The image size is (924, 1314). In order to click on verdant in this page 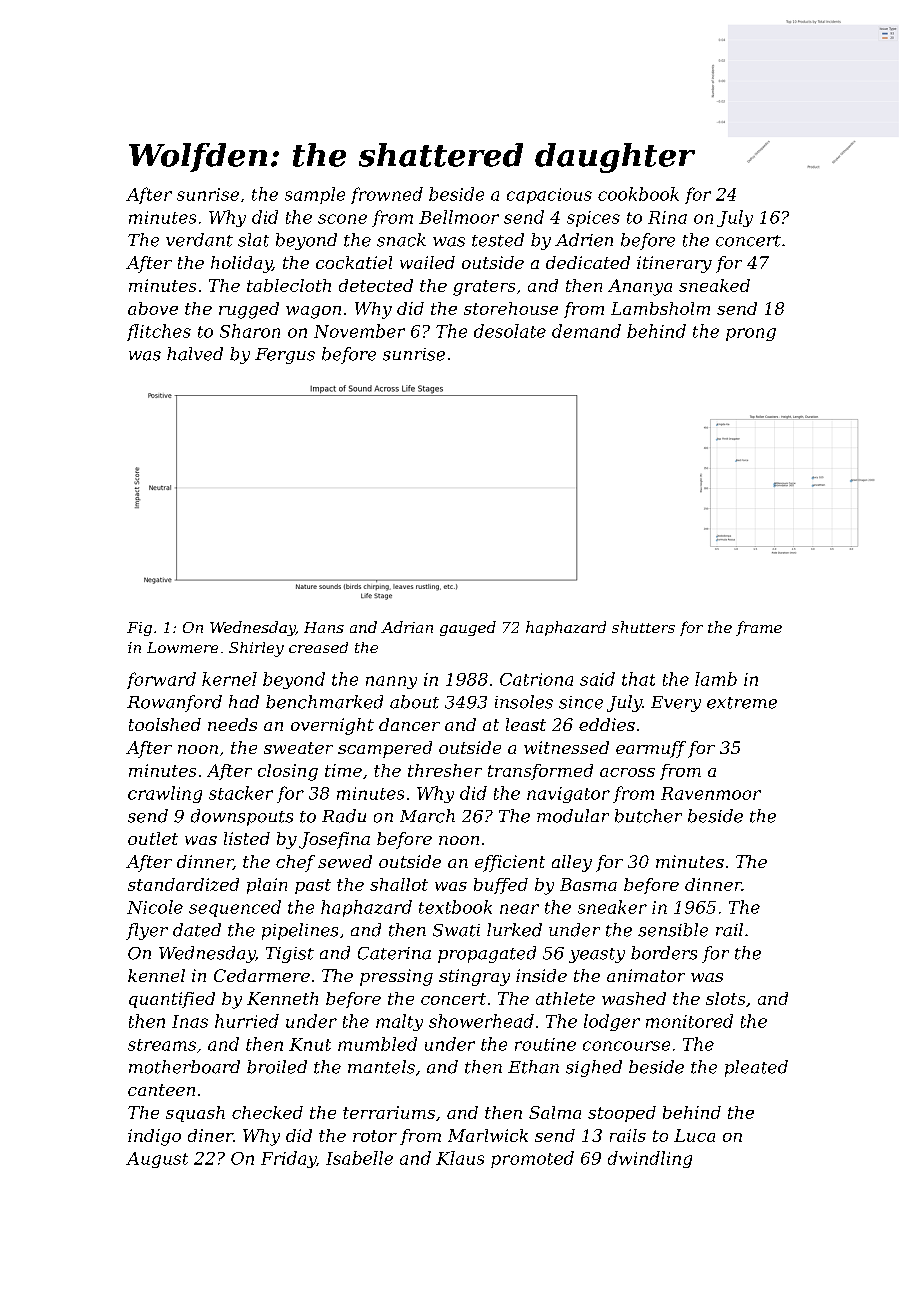, I will do `click(199, 240)`.
